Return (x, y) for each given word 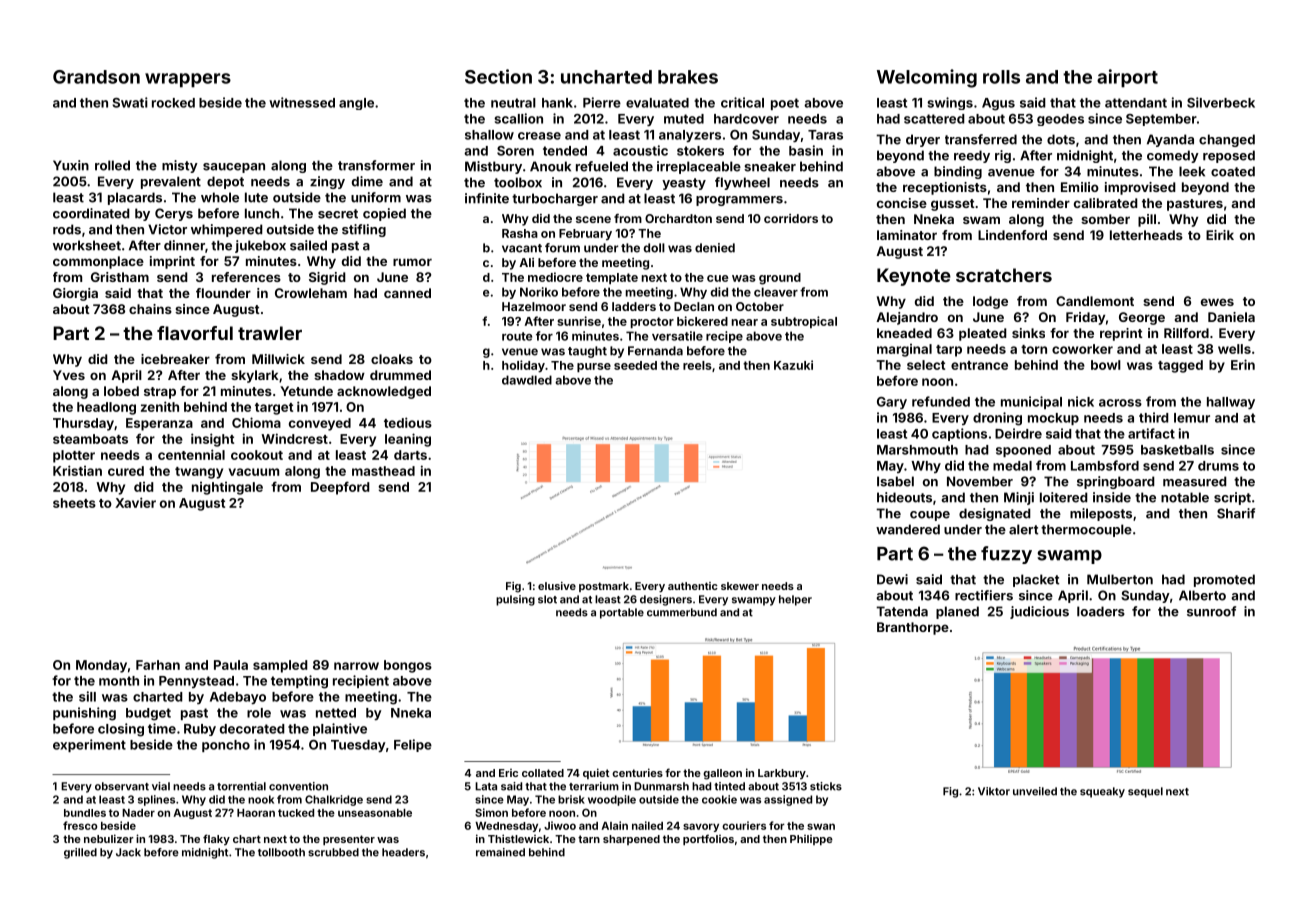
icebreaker (175, 359)
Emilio (1080, 187)
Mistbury (493, 167)
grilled (80, 853)
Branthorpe (913, 628)
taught (587, 352)
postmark (604, 587)
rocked (173, 103)
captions (959, 434)
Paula (231, 665)
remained (500, 852)
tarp (949, 351)
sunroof (1211, 611)
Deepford (340, 488)
